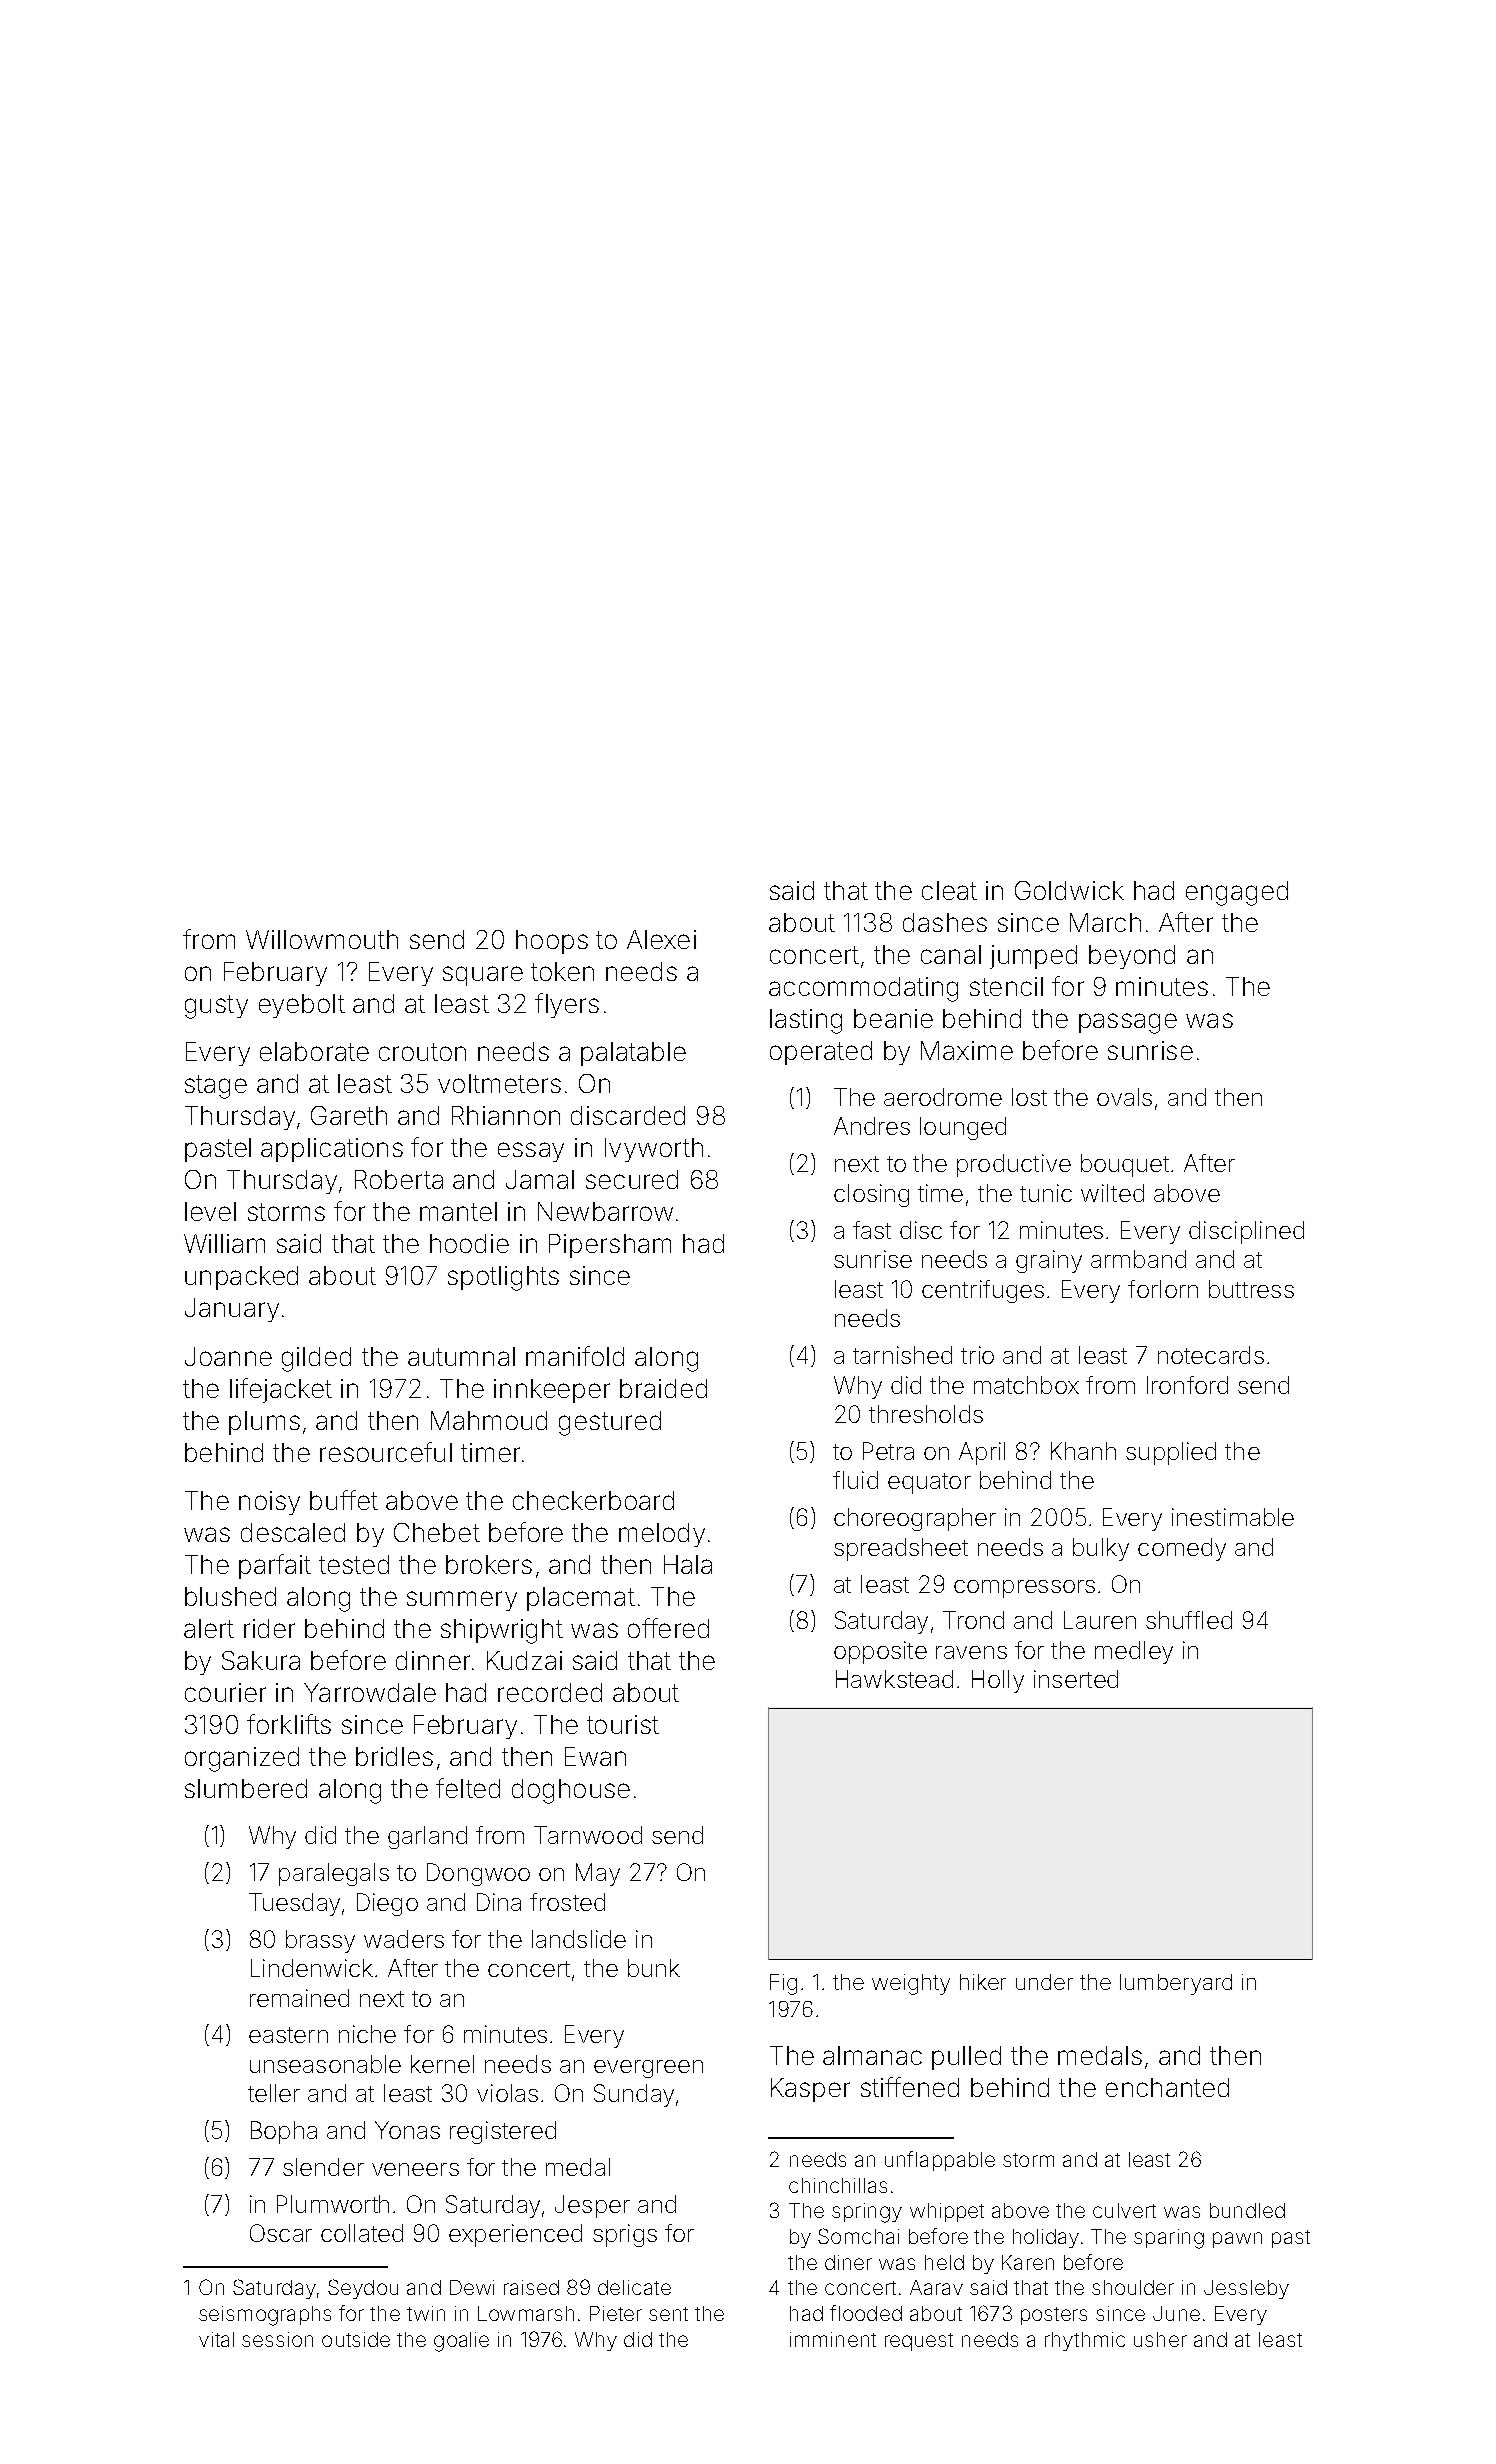  I want to click on rider, so click(269, 1628).
